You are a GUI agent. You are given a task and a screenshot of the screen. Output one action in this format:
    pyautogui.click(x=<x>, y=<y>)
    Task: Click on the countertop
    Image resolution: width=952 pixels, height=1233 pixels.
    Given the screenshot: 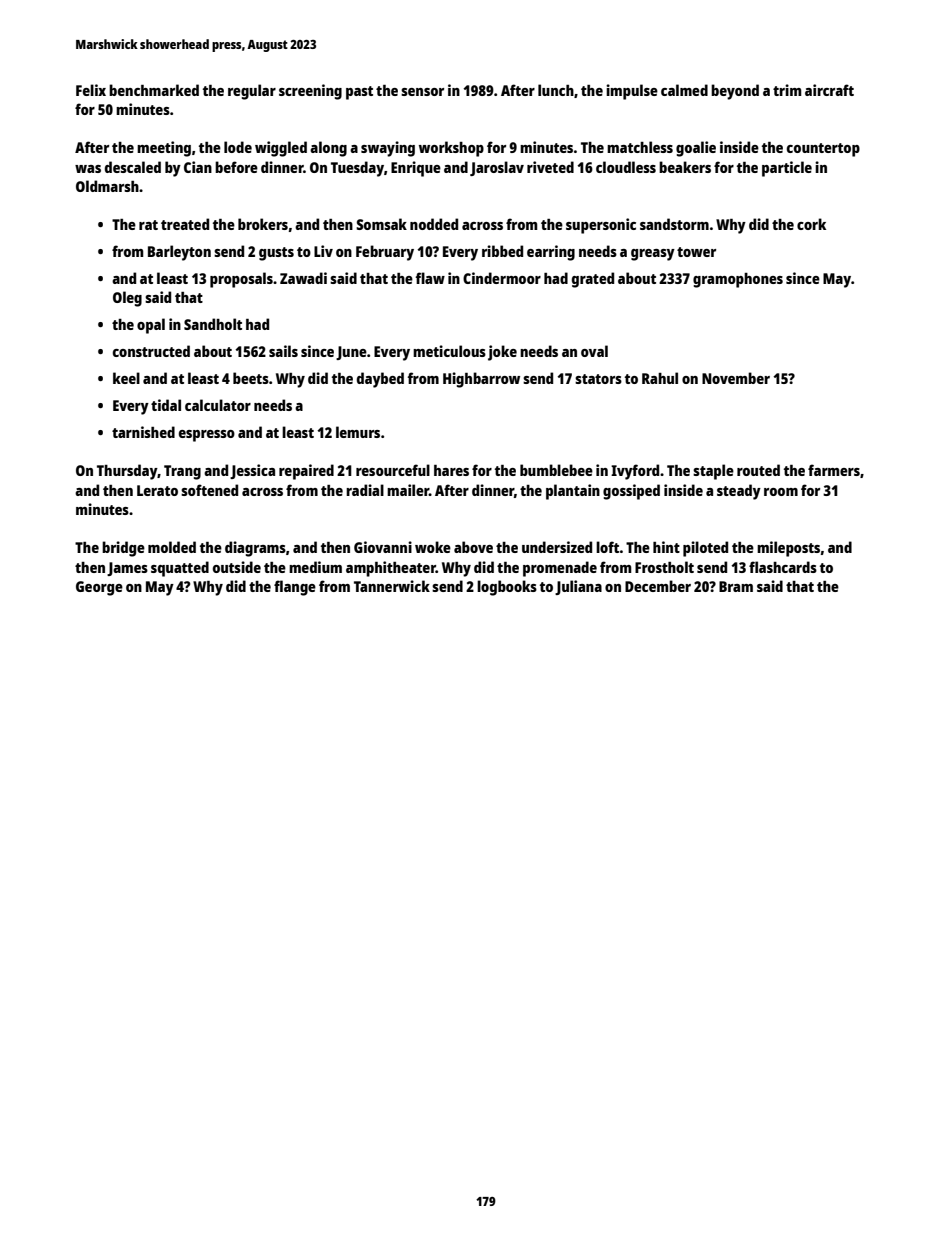 What is the action you would take?
    pyautogui.click(x=823, y=150)
